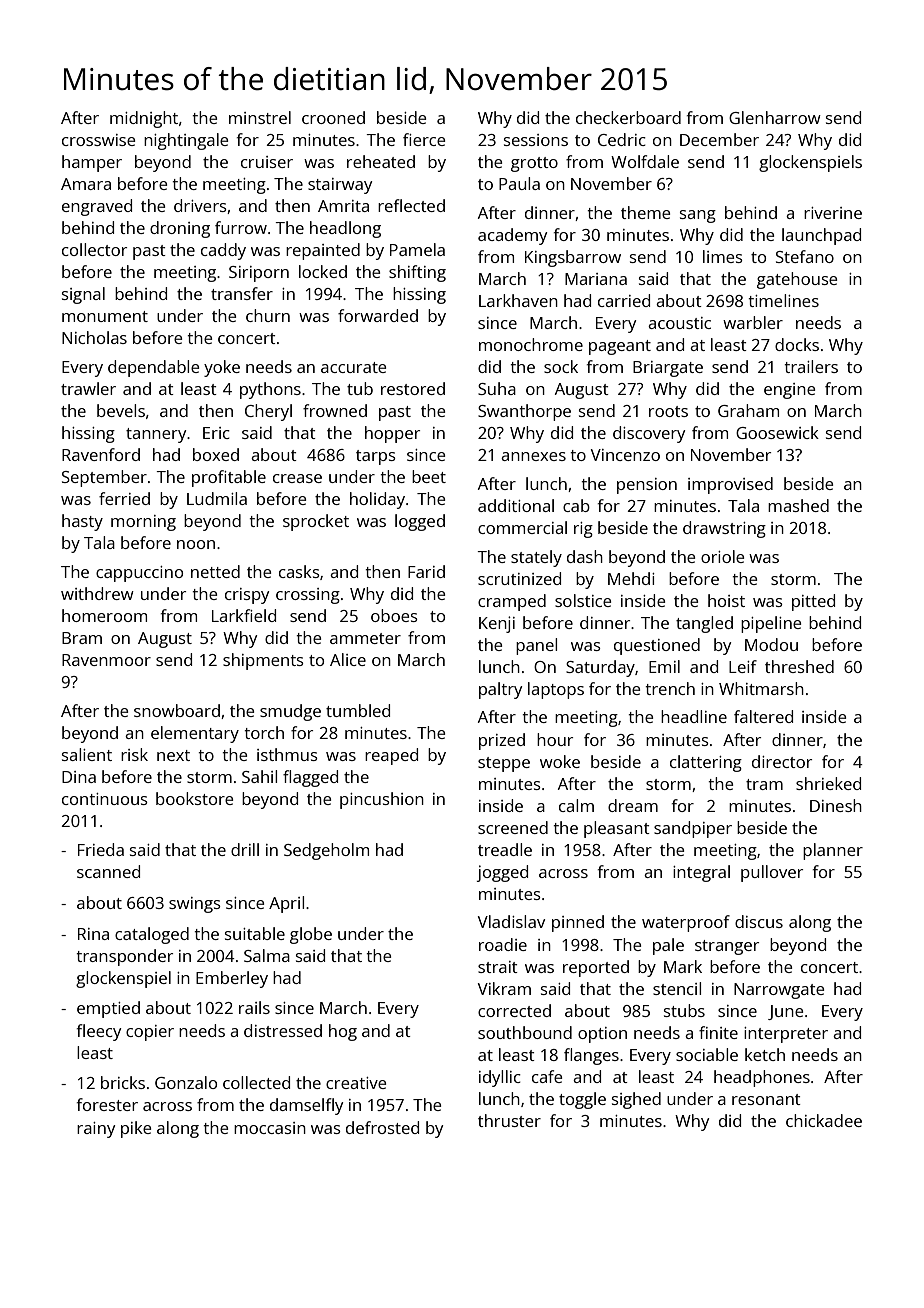 The image size is (924, 1308). Describe the element at coordinates (108, 871) in the page. I see `scanned` at that location.
